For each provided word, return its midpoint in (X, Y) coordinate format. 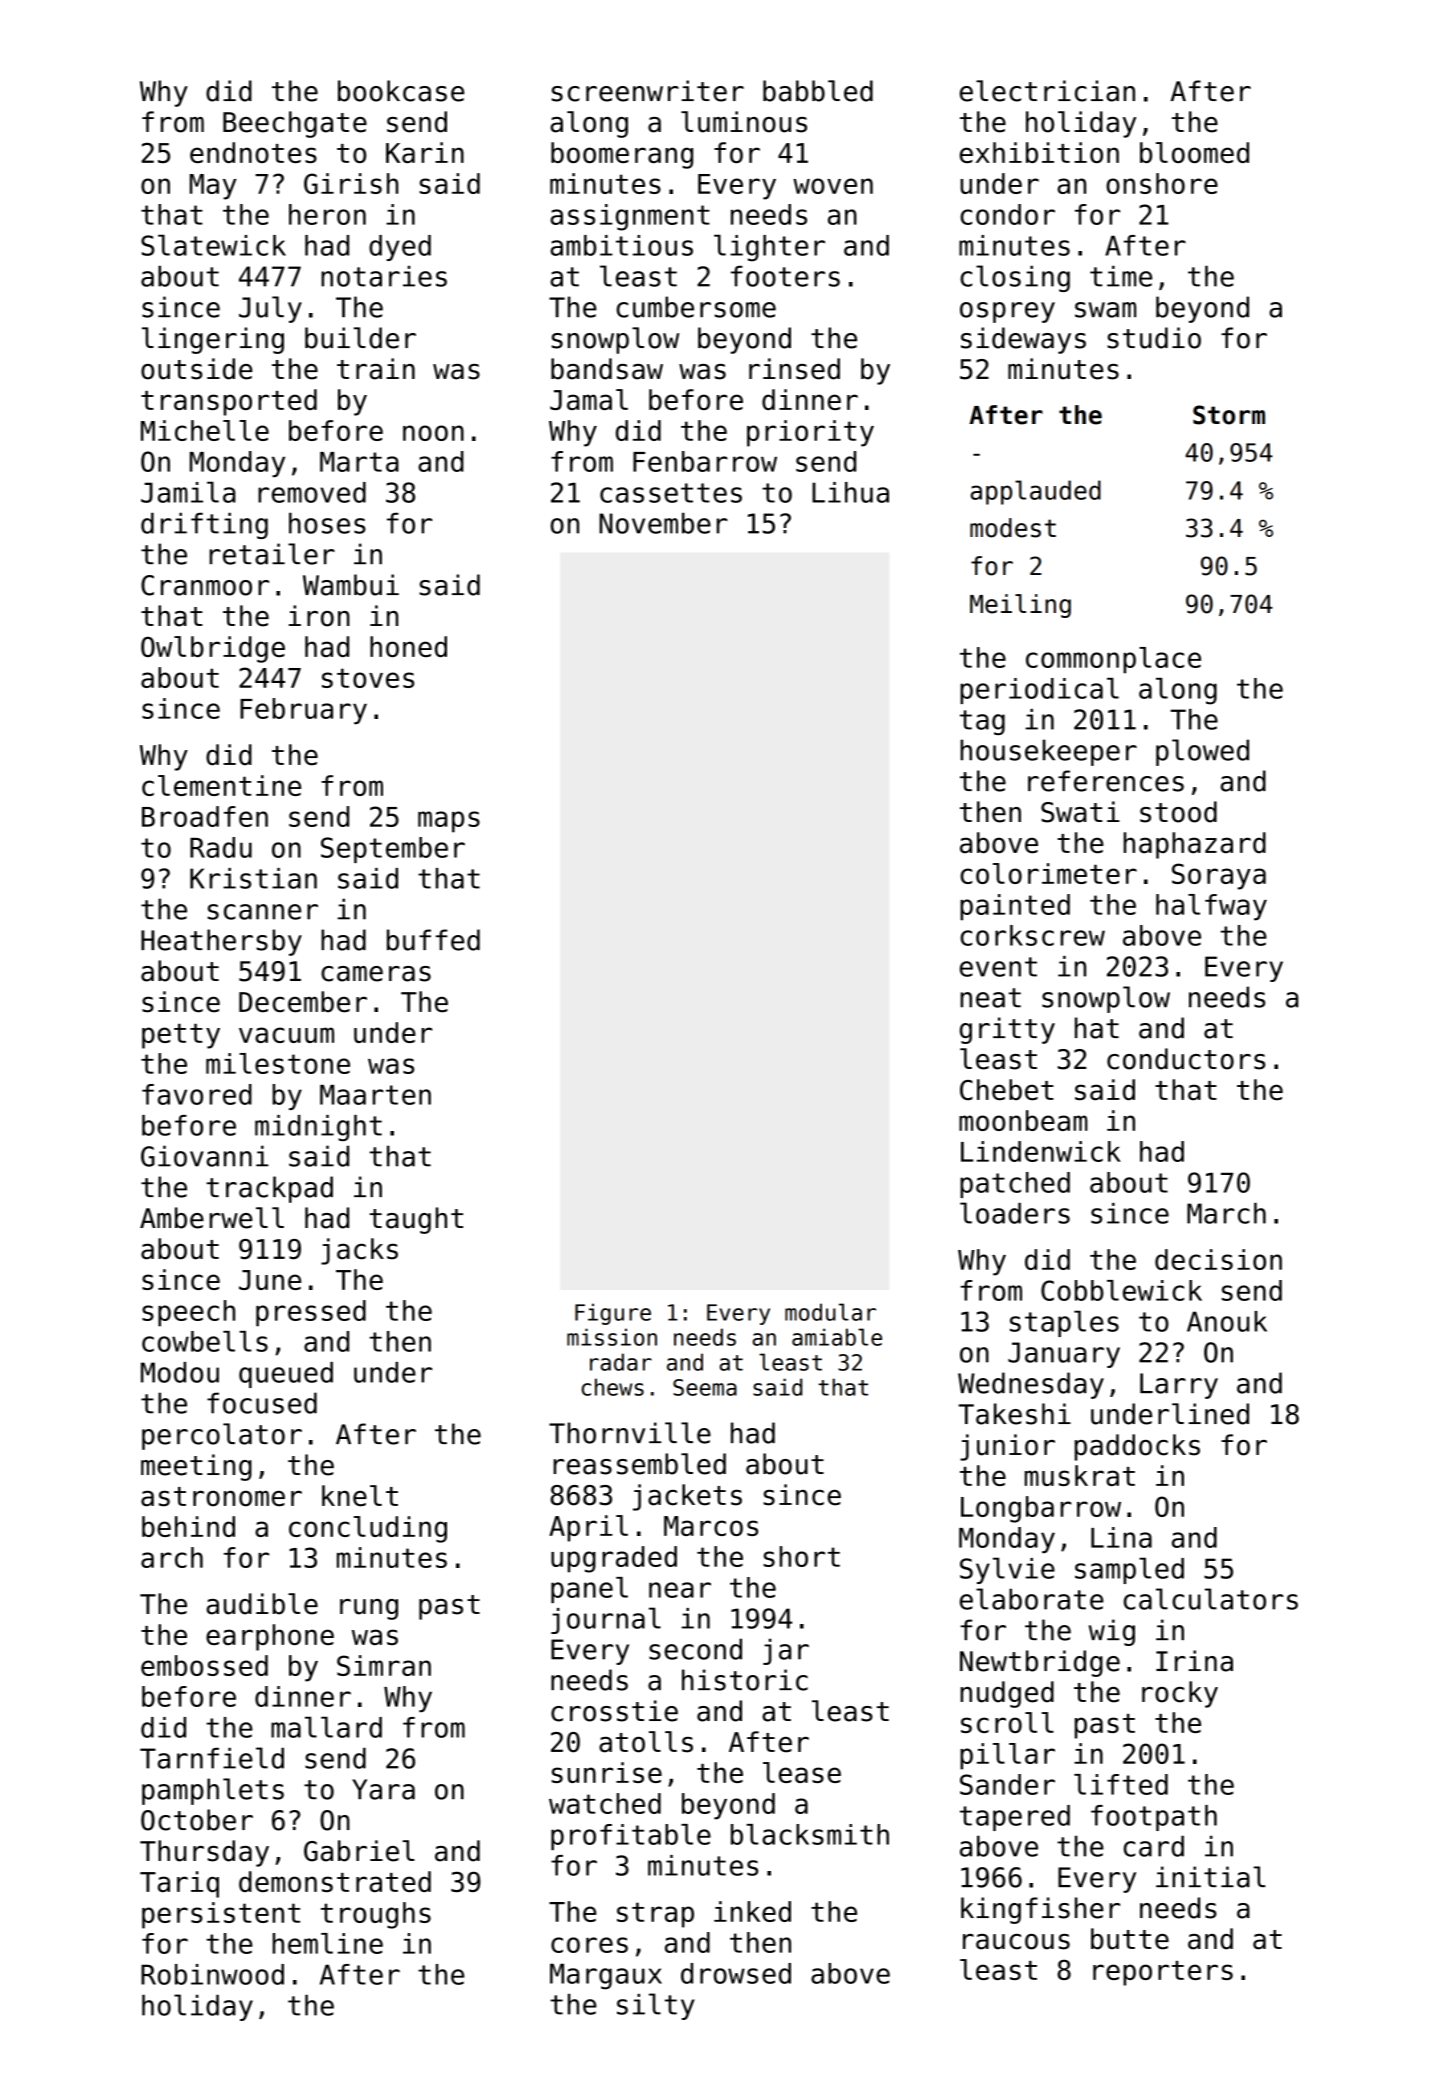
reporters (1163, 1973)
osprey (1007, 312)
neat (990, 998)
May (213, 187)
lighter (769, 248)
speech (188, 1313)
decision (1218, 1259)
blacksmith (810, 1834)
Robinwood (212, 1974)
